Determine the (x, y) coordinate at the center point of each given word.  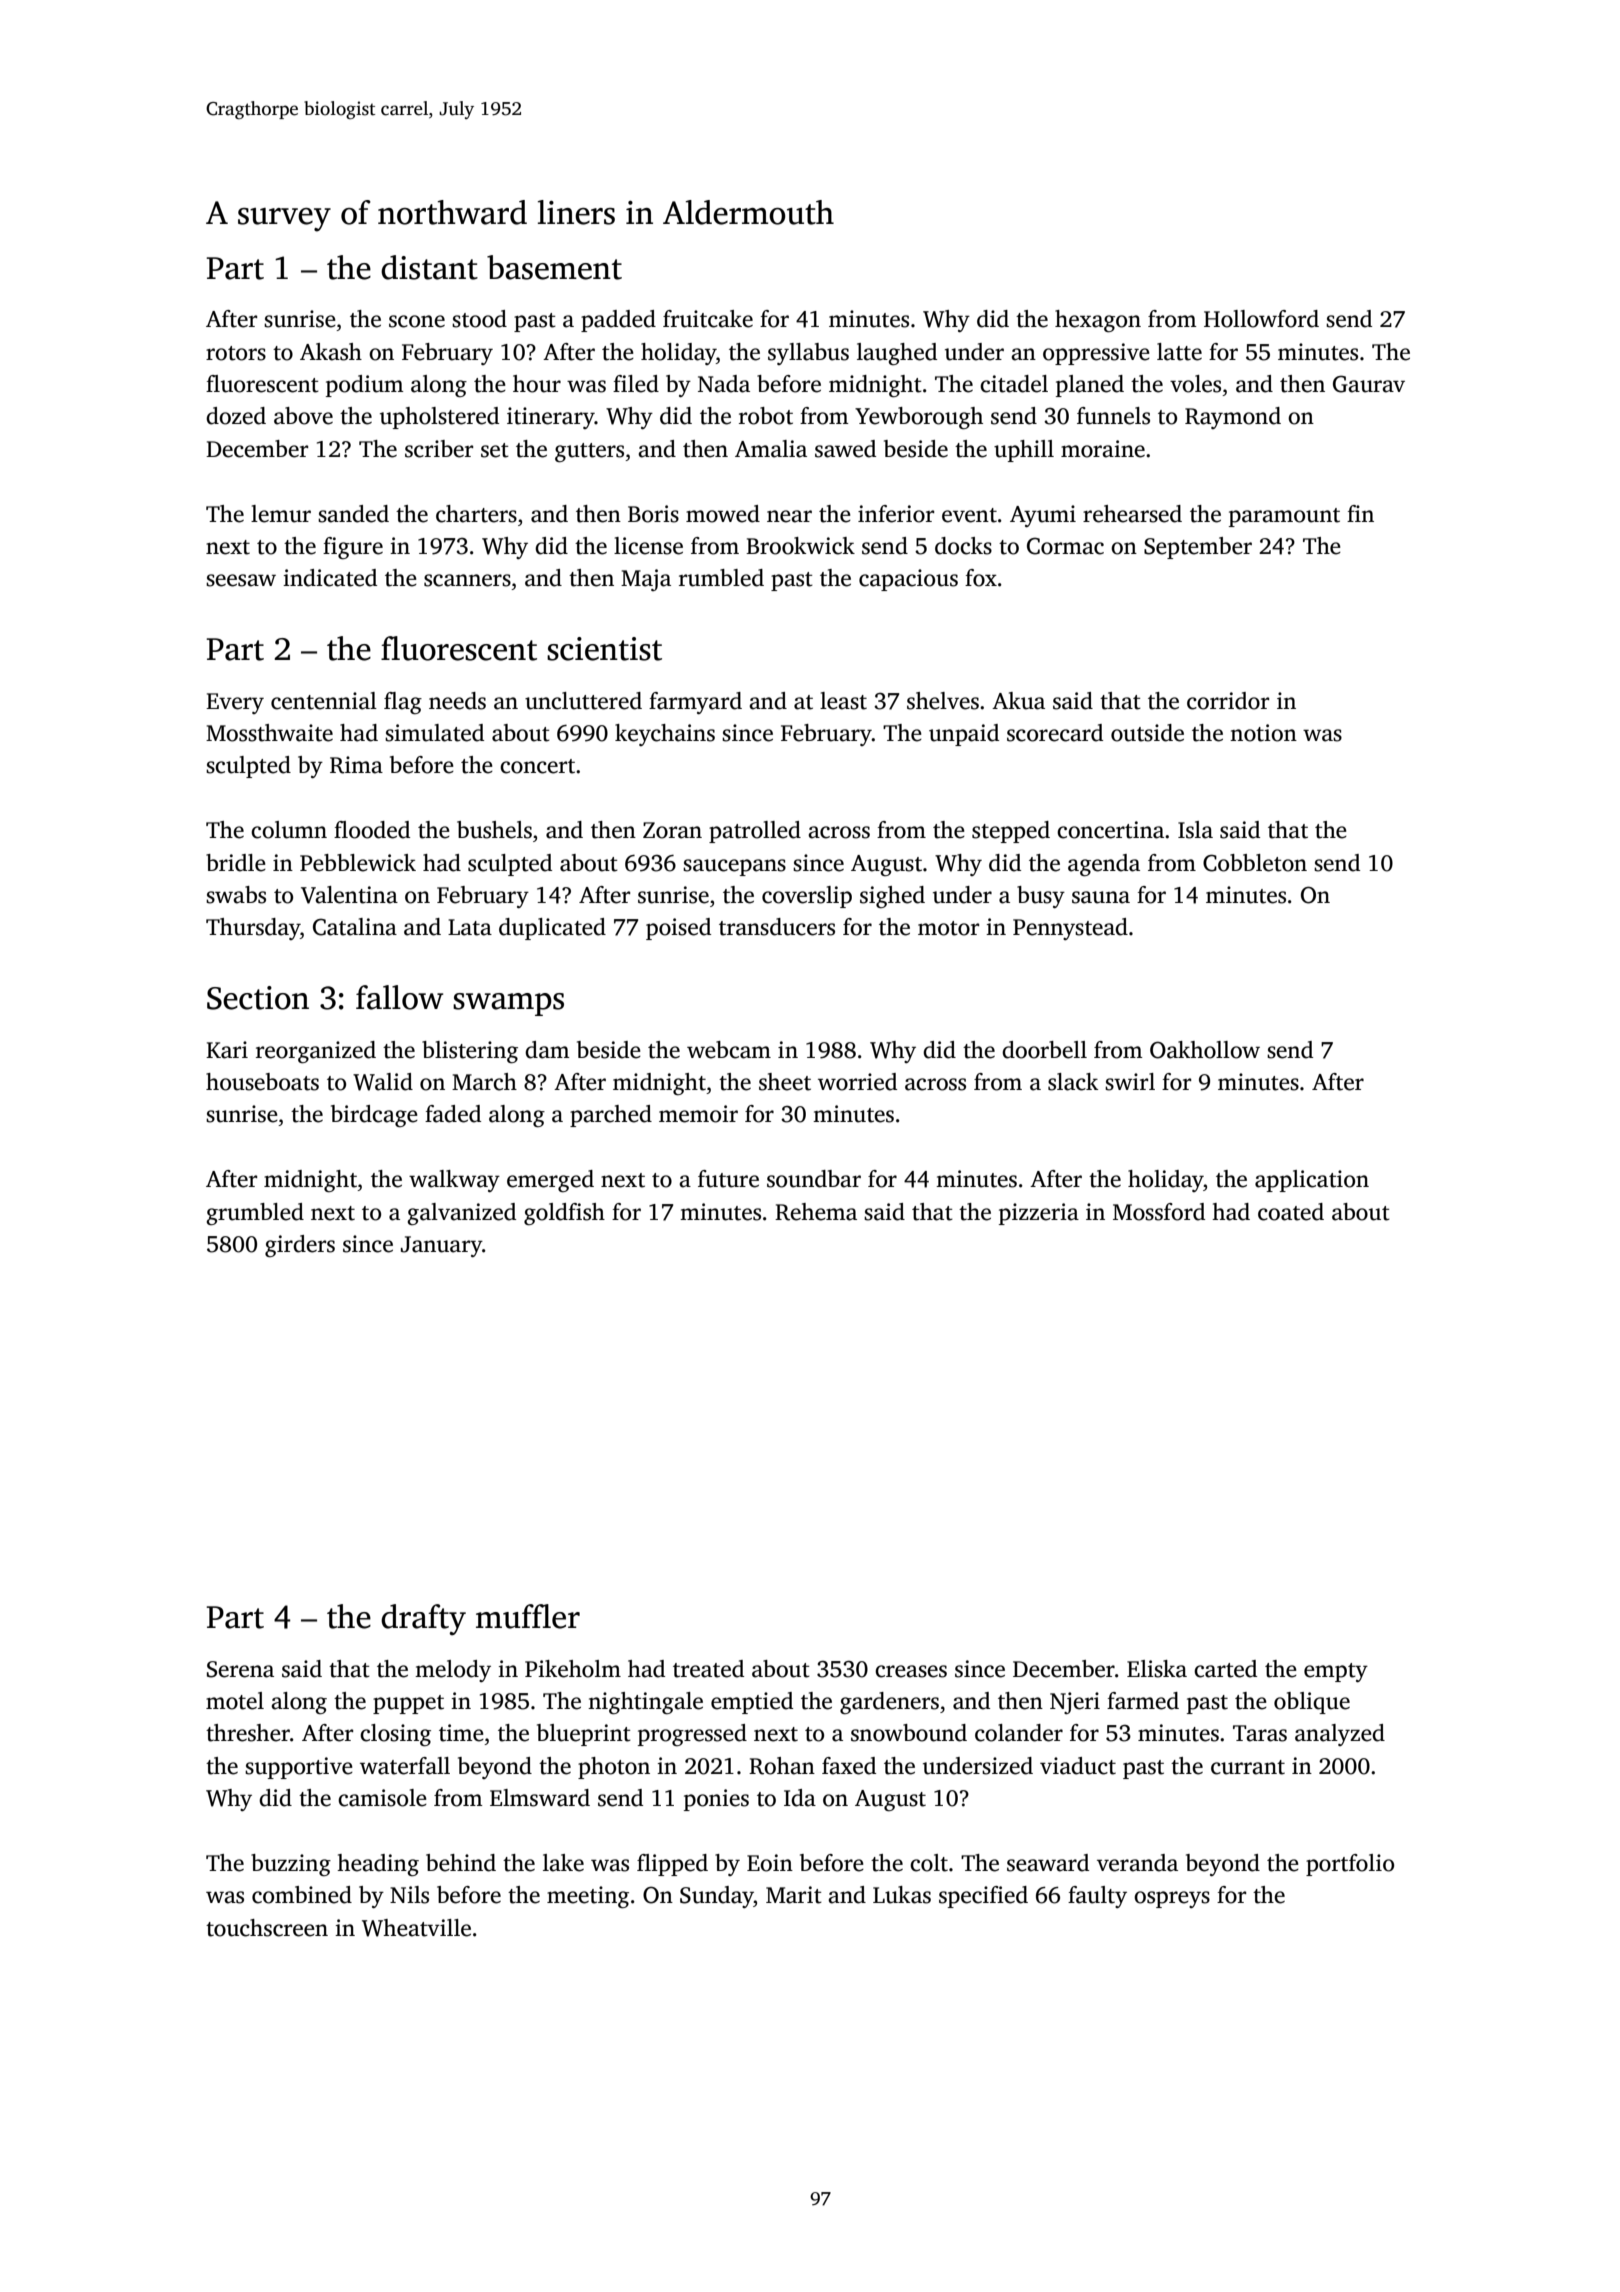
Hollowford (1261, 319)
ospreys (1172, 1899)
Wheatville (416, 1928)
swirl (1130, 1082)
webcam (729, 1050)
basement (554, 267)
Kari (227, 1050)
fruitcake (708, 319)
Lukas (902, 1895)
